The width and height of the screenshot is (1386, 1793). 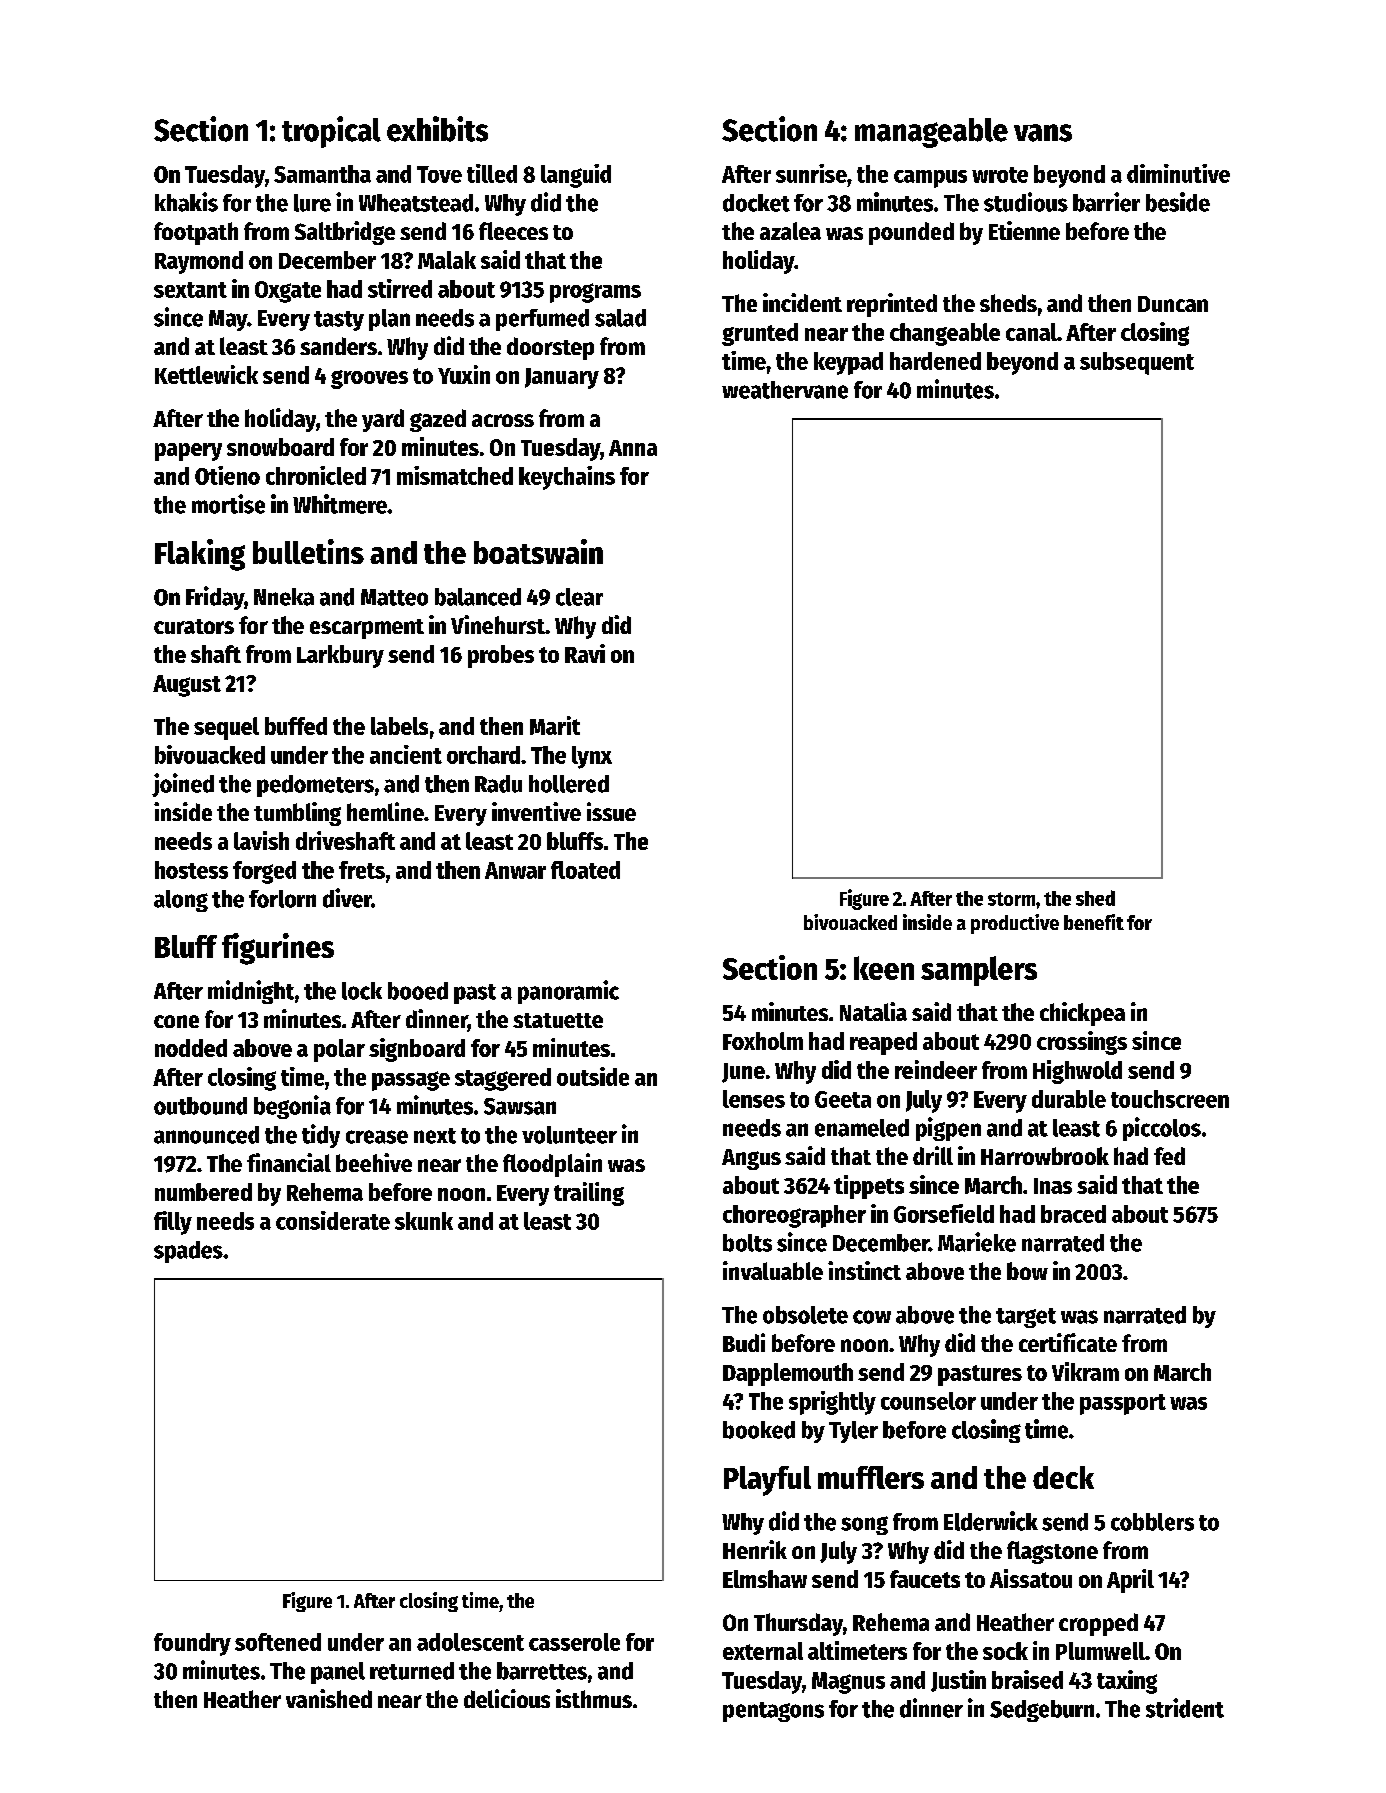 What do you see at coordinates (513, 231) in the screenshot?
I see `fleeces` at bounding box center [513, 231].
